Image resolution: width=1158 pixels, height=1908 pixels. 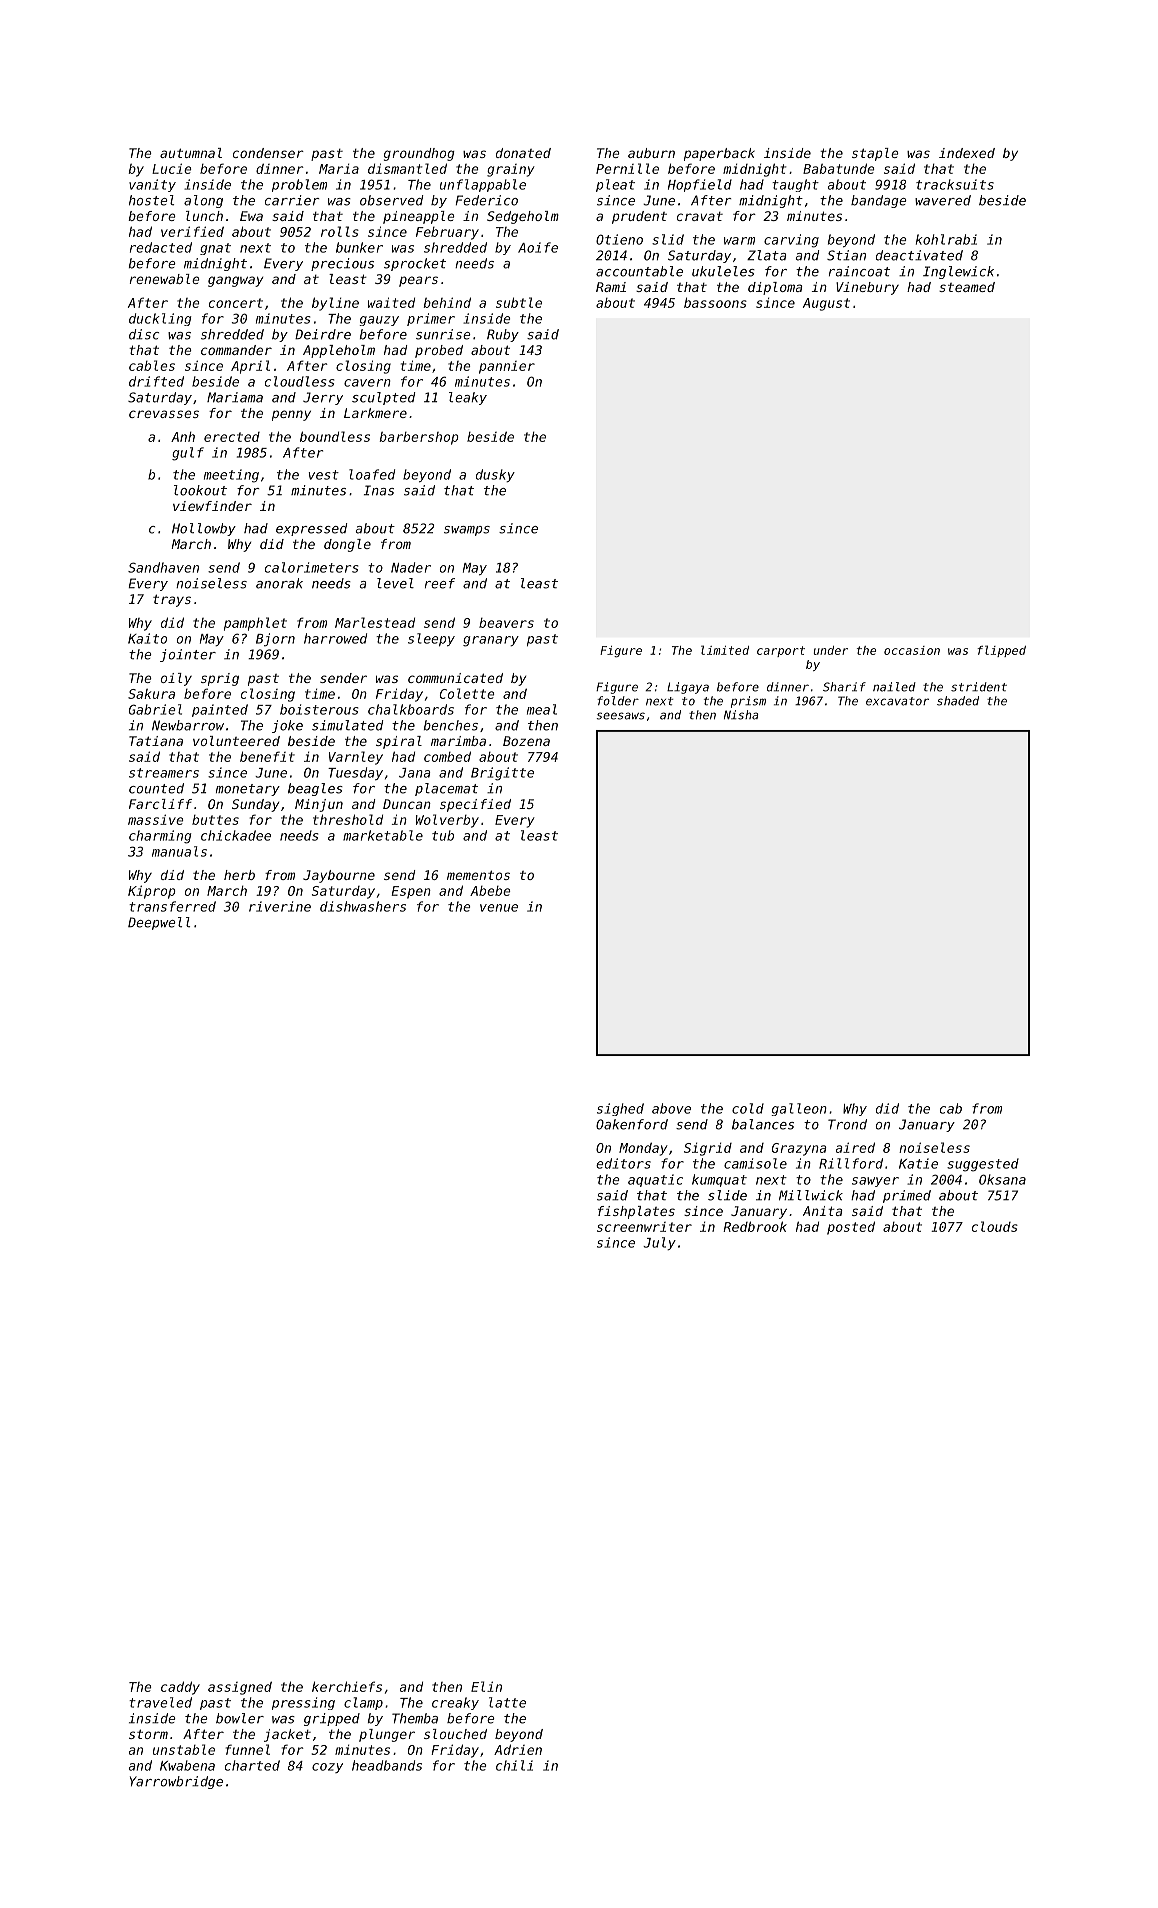 What do you see at coordinates (725, 650) in the document?
I see `limited` at bounding box center [725, 650].
